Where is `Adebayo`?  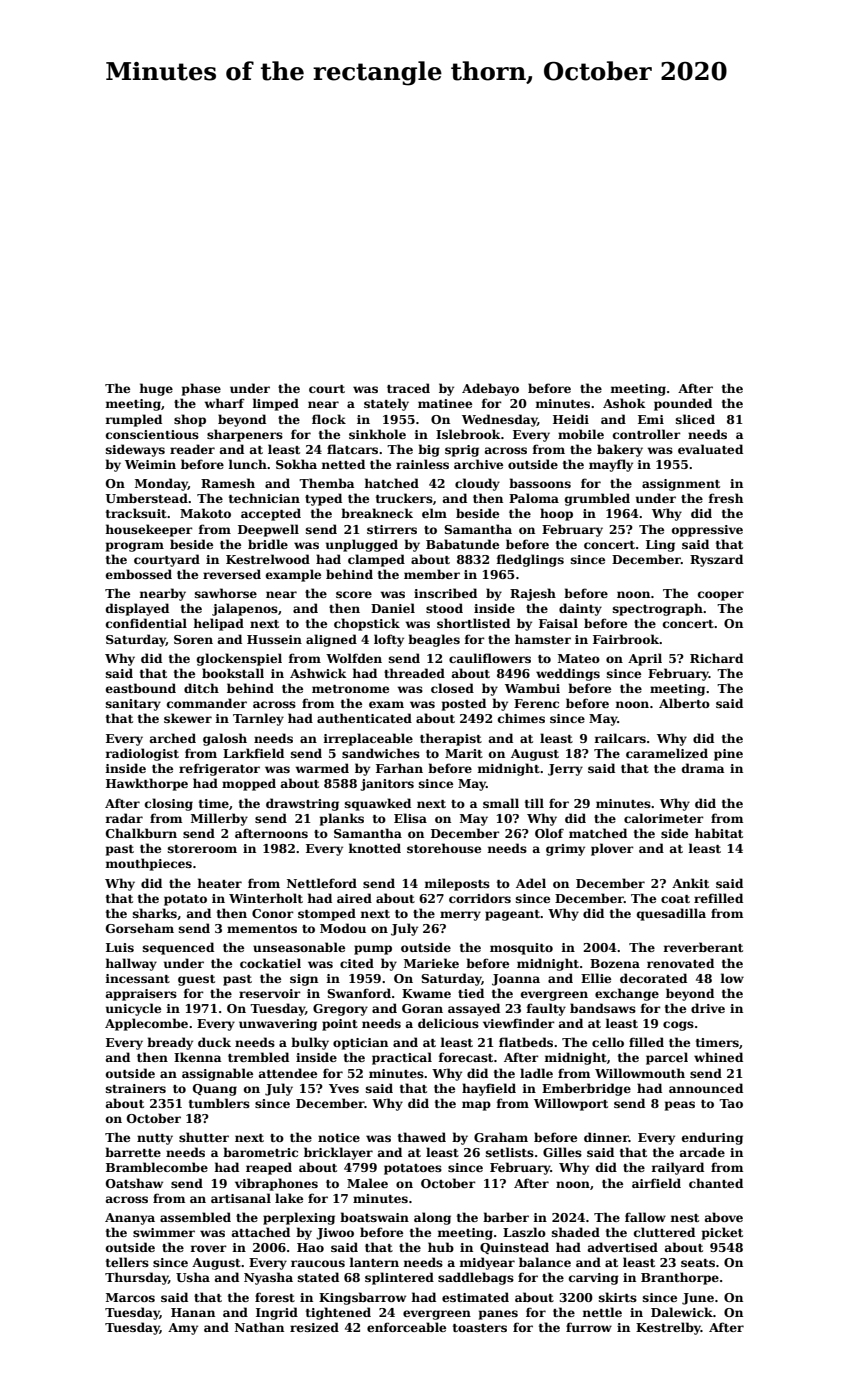 Adebayo is located at coordinates (490, 389).
